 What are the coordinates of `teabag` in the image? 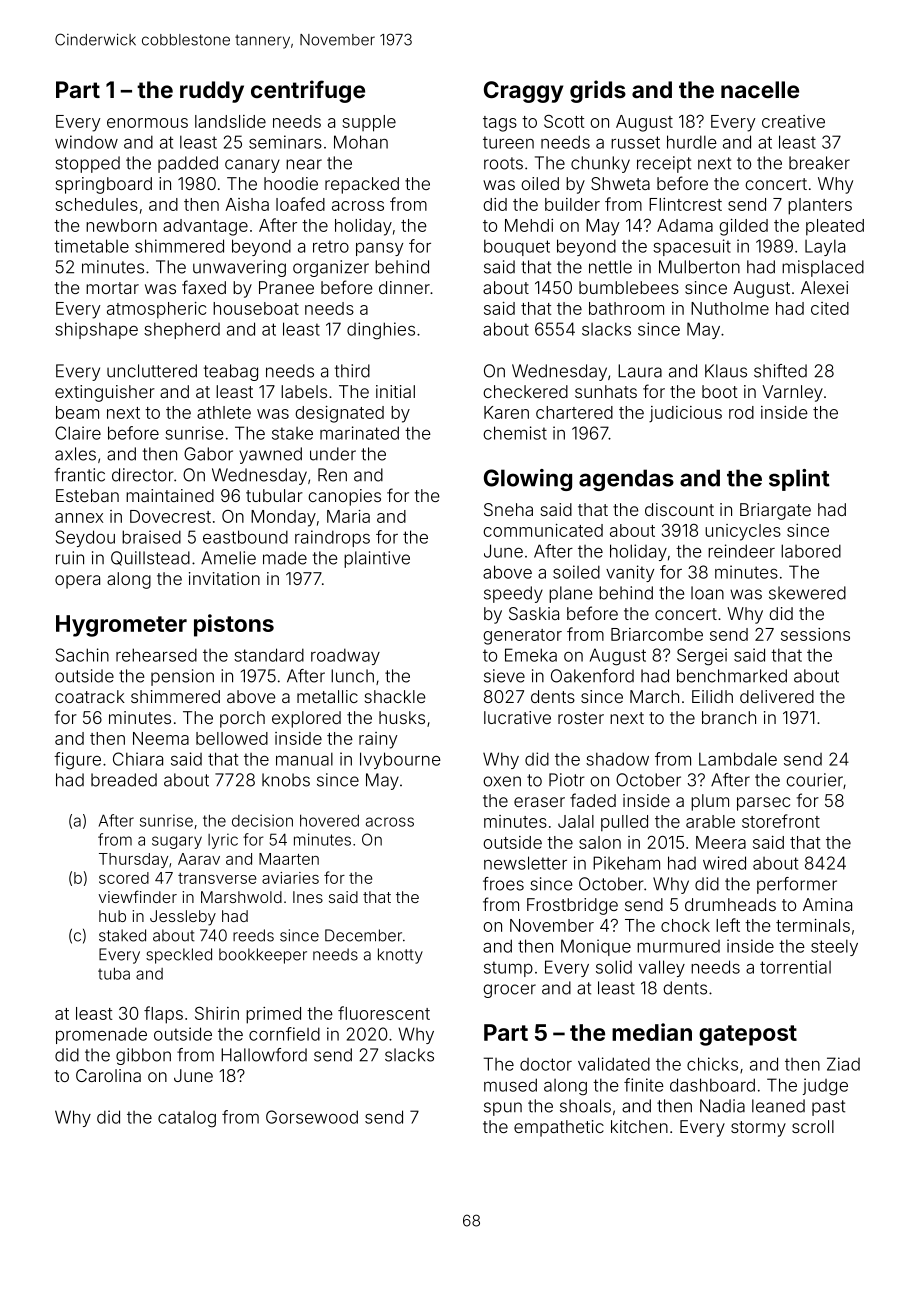 It's located at (231, 372).
